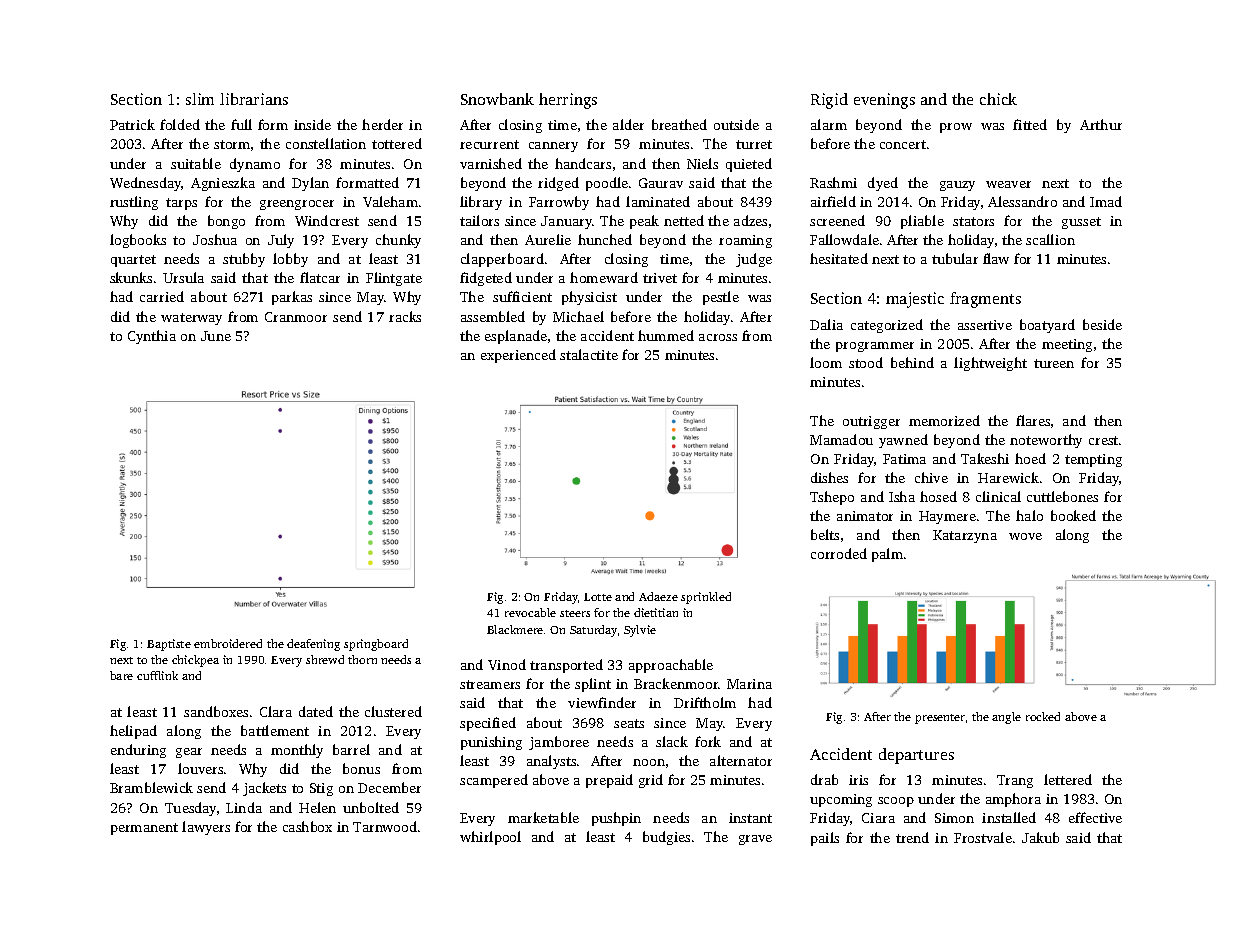  I want to click on noon, so click(649, 762).
